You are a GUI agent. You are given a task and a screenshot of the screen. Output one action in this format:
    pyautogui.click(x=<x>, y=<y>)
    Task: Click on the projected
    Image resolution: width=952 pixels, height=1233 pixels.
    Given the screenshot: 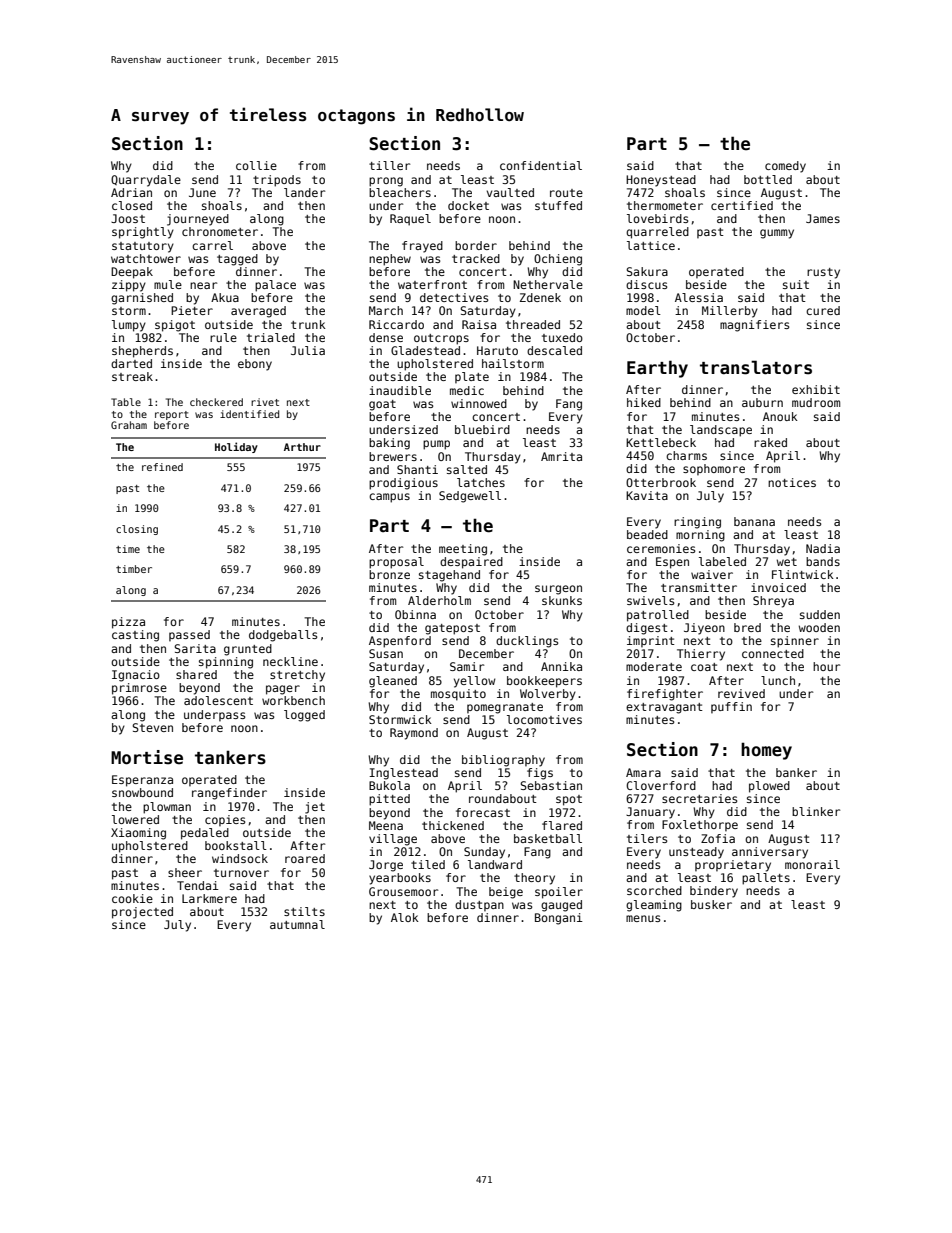 What is the action you would take?
    pyautogui.click(x=142, y=913)
